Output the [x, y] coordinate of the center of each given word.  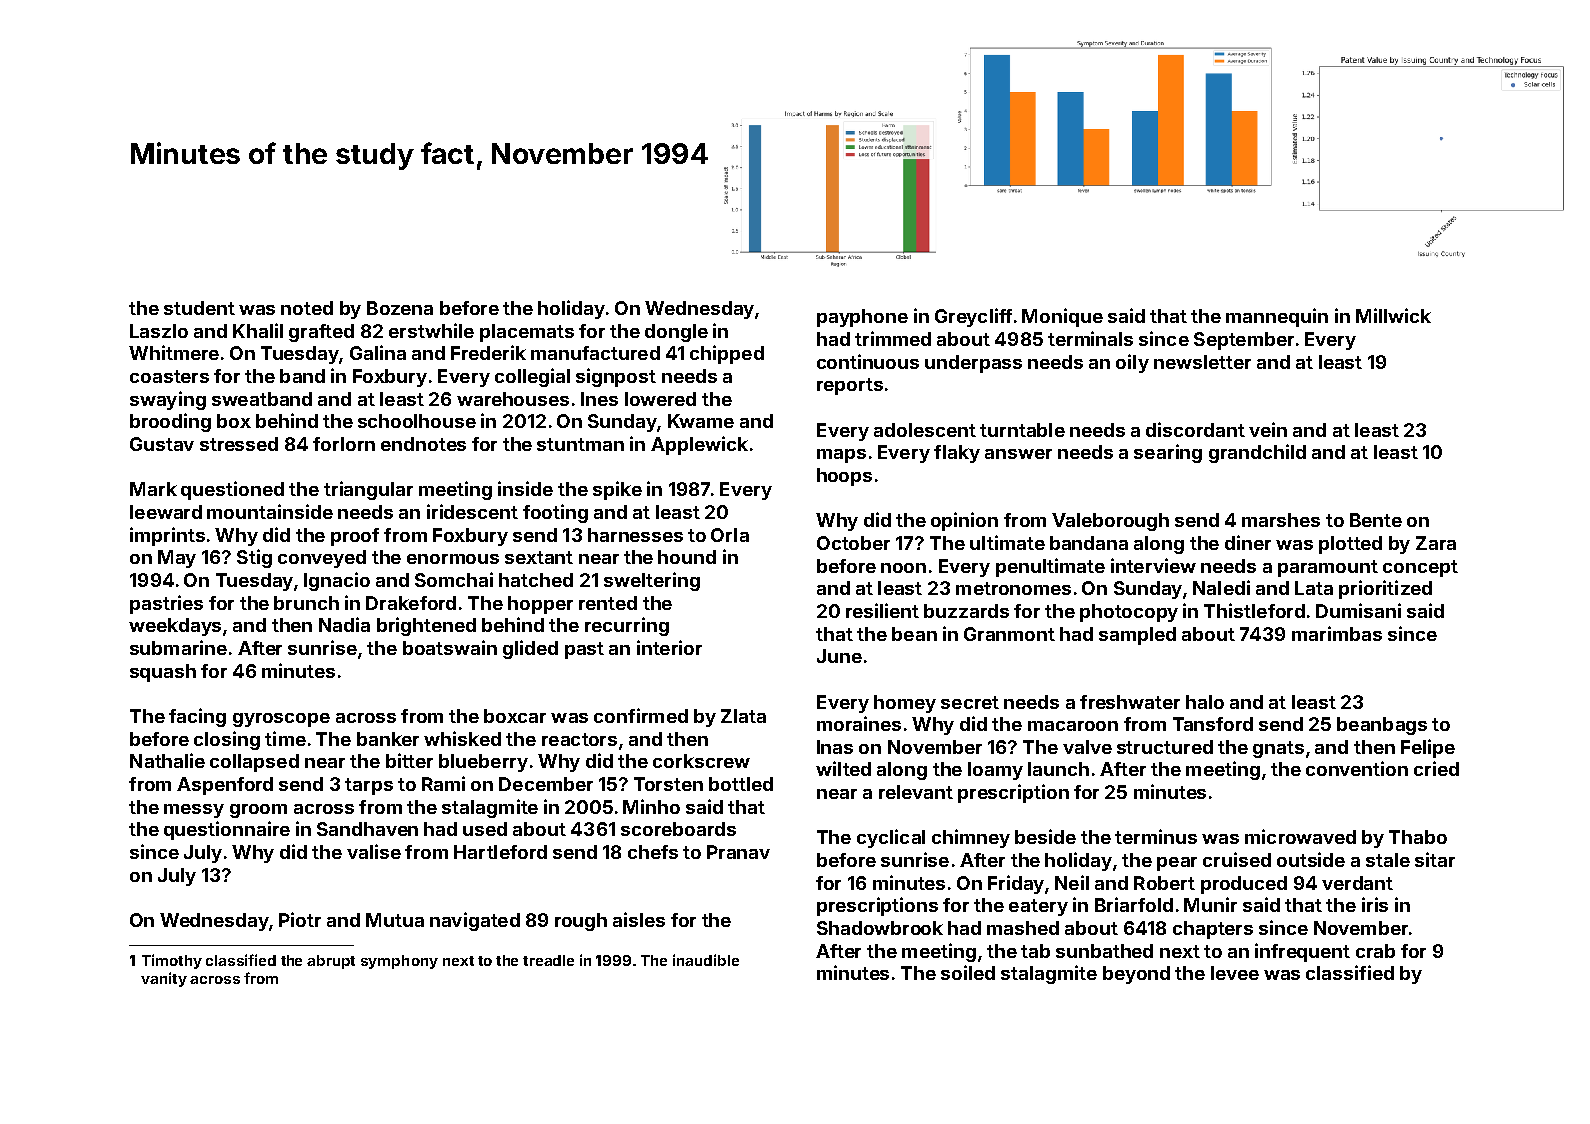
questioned [232, 490]
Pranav [738, 852]
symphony [399, 962]
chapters [1213, 930]
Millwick [1393, 315]
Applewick [699, 445]
